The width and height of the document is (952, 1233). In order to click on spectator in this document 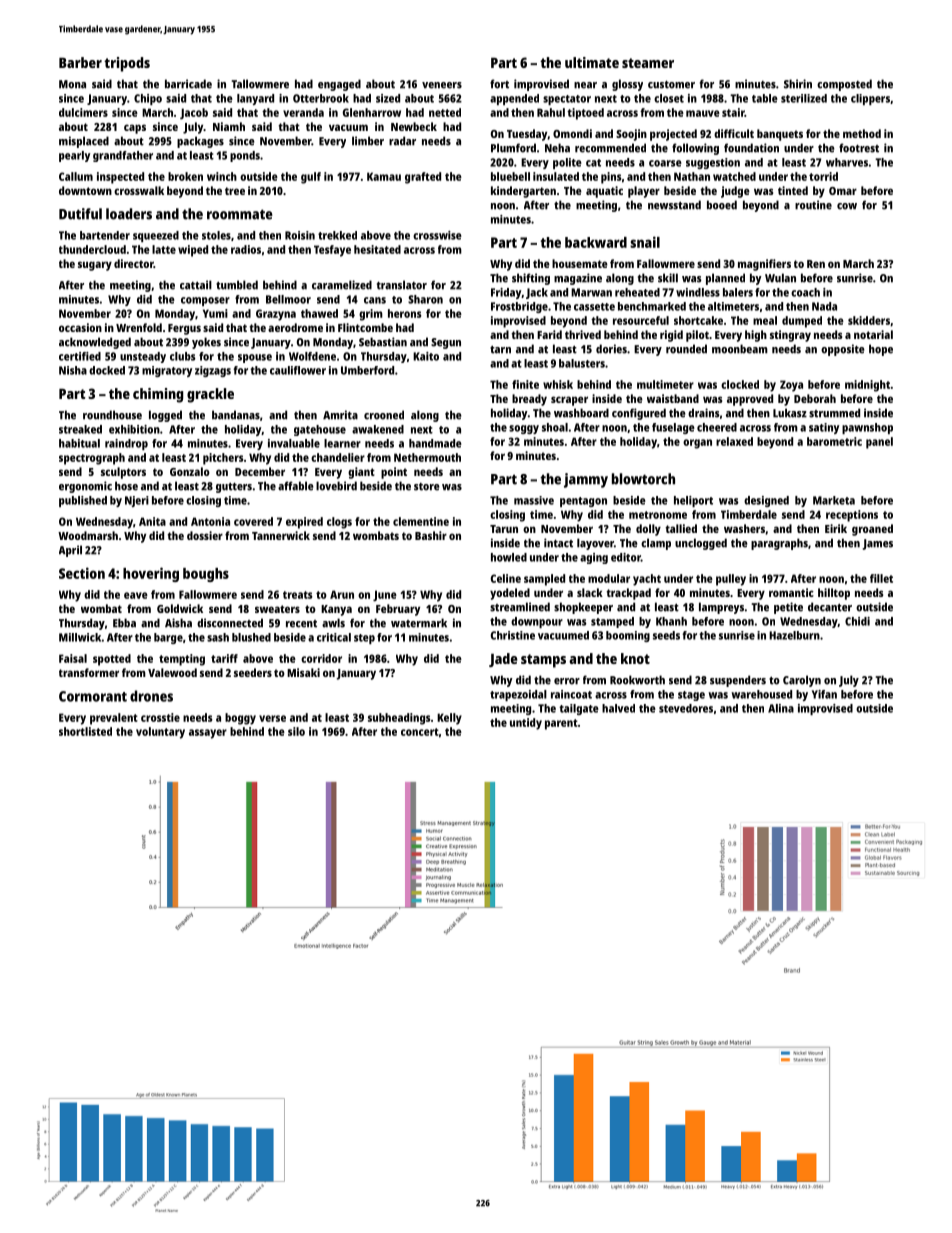, I will do `click(567, 100)`.
